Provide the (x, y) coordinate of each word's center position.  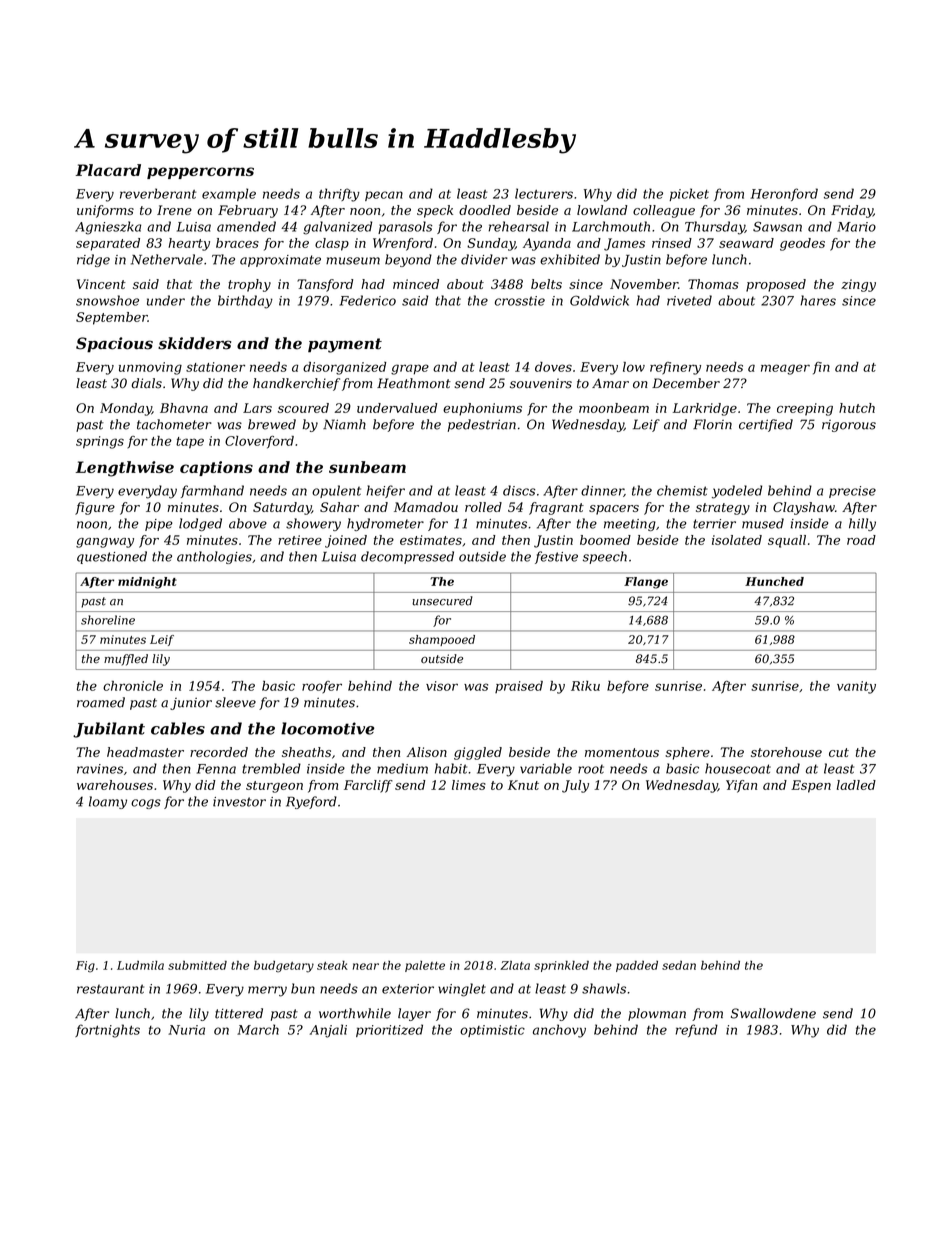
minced (416, 284)
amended (246, 226)
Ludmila (140, 965)
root (591, 769)
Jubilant (109, 730)
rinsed (672, 243)
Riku (585, 686)
